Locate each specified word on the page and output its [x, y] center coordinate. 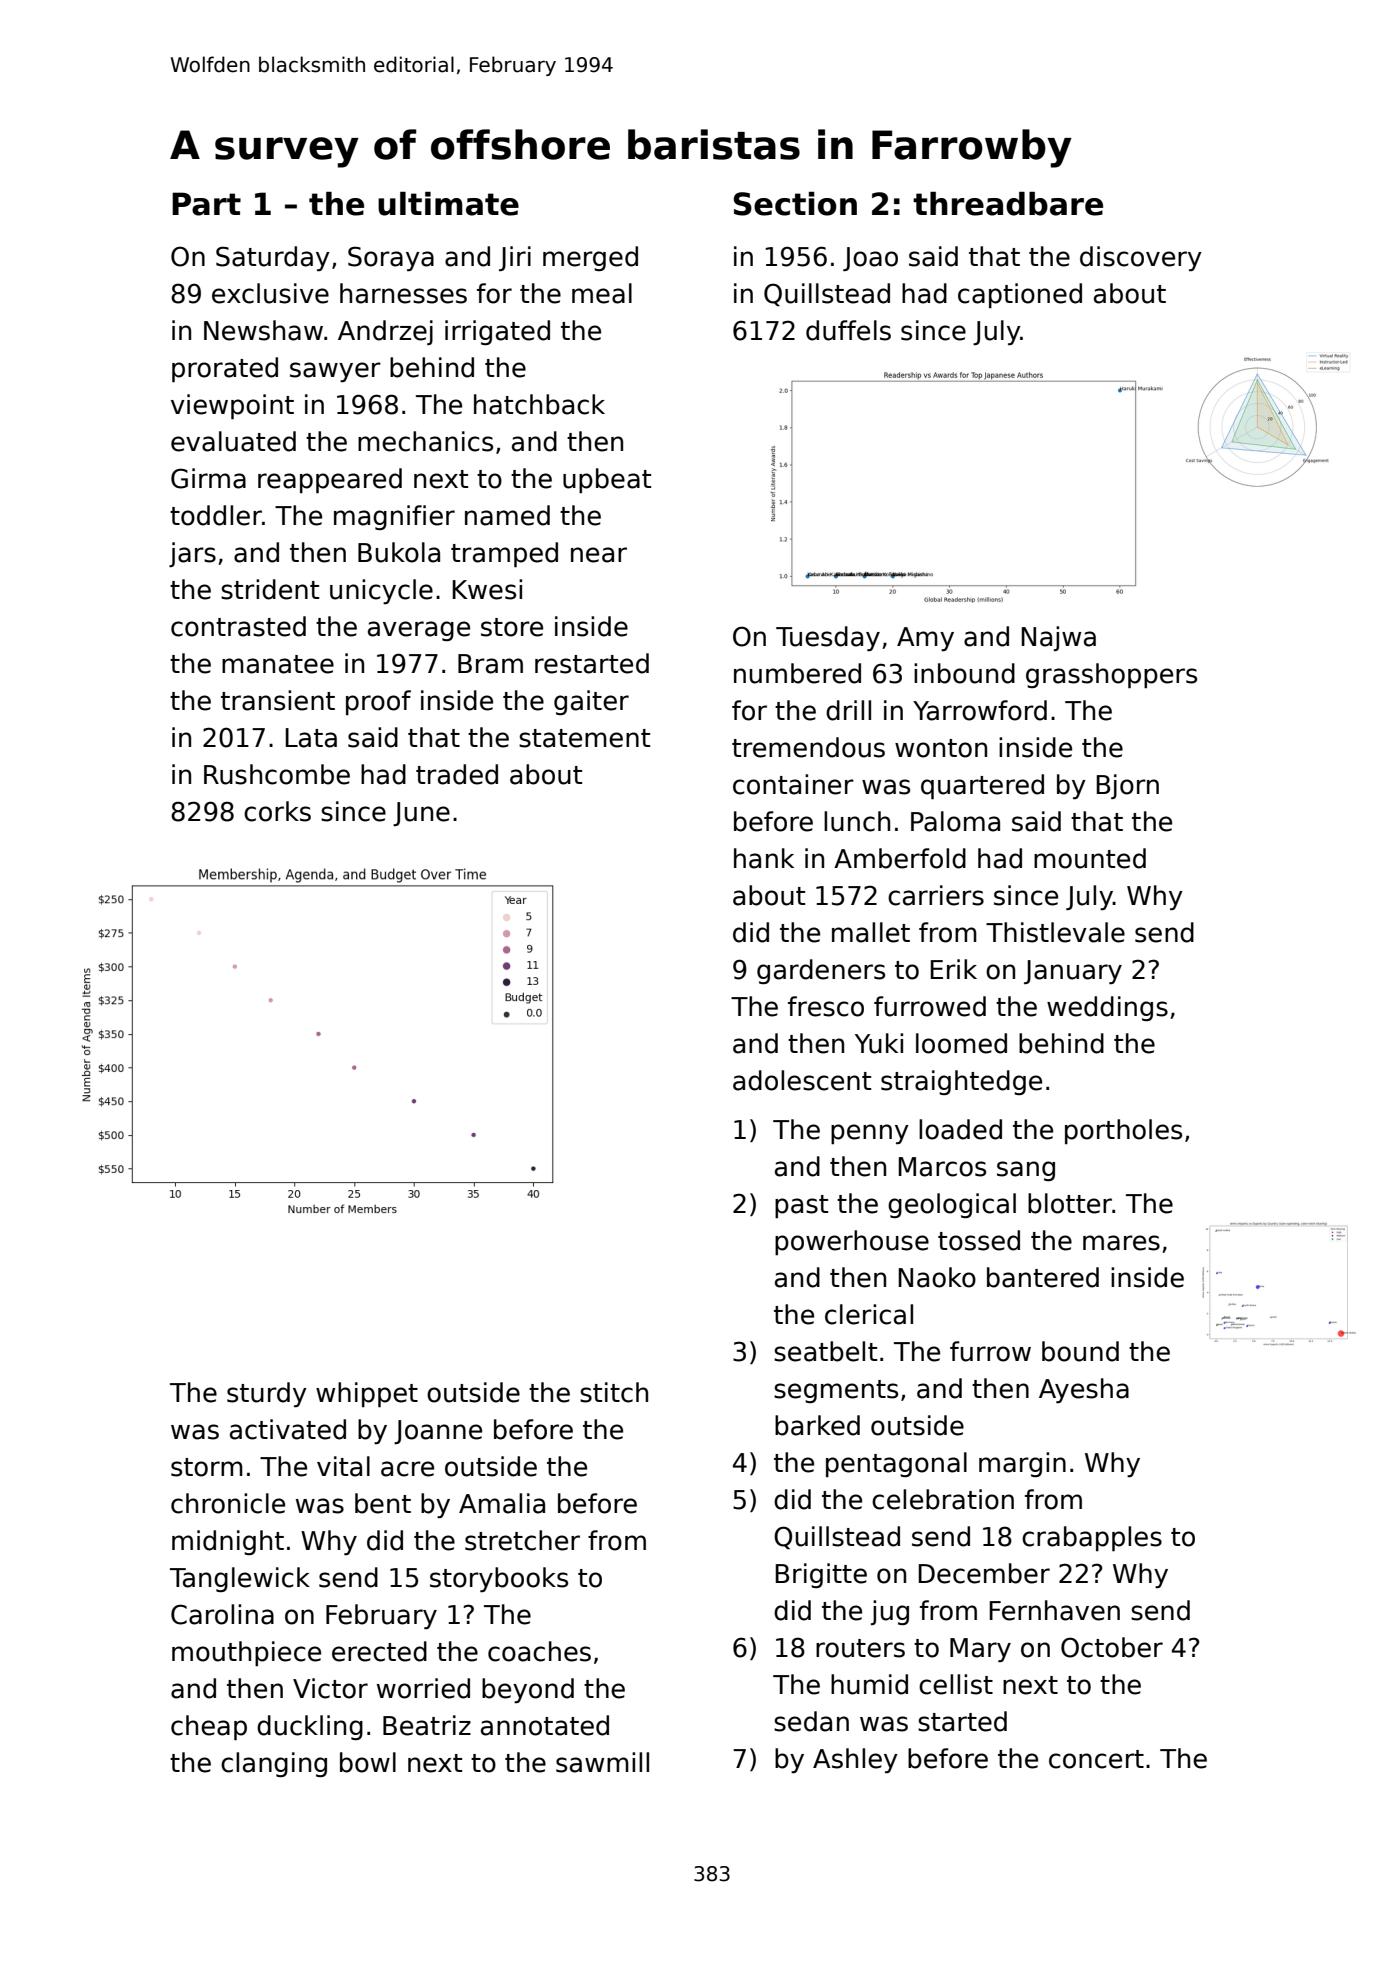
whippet [367, 1394]
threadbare [1008, 204]
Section [795, 204]
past [801, 1206]
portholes [1123, 1131]
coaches [539, 1651]
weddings [1107, 1008]
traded [457, 774]
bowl [368, 1762]
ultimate [448, 204]
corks [277, 811]
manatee [278, 664]
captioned [1020, 295]
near [599, 555]
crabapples [1092, 1538]
